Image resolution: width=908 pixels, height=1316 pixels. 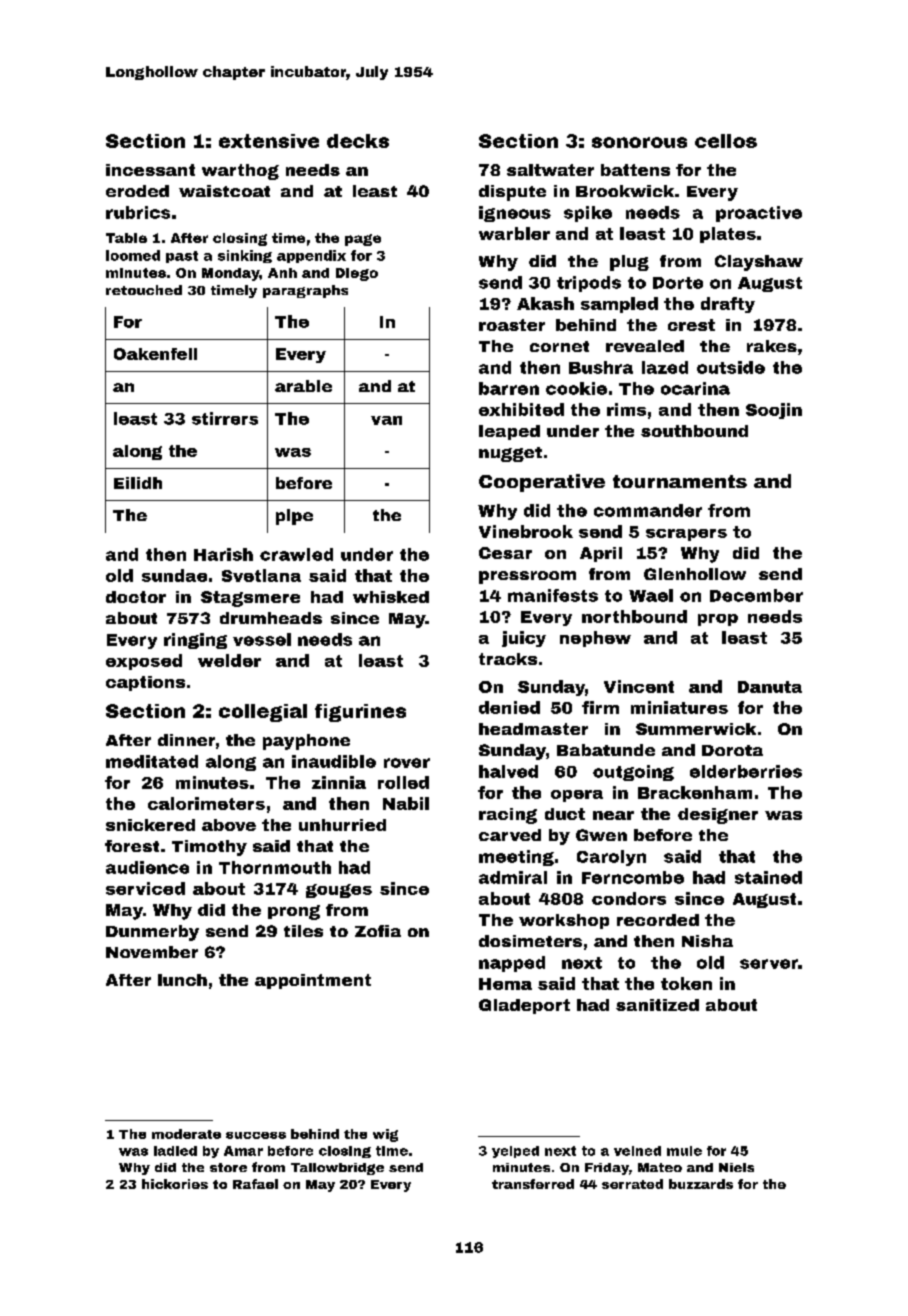 What do you see at coordinates (175, 1184) in the screenshot?
I see `hickories` at bounding box center [175, 1184].
